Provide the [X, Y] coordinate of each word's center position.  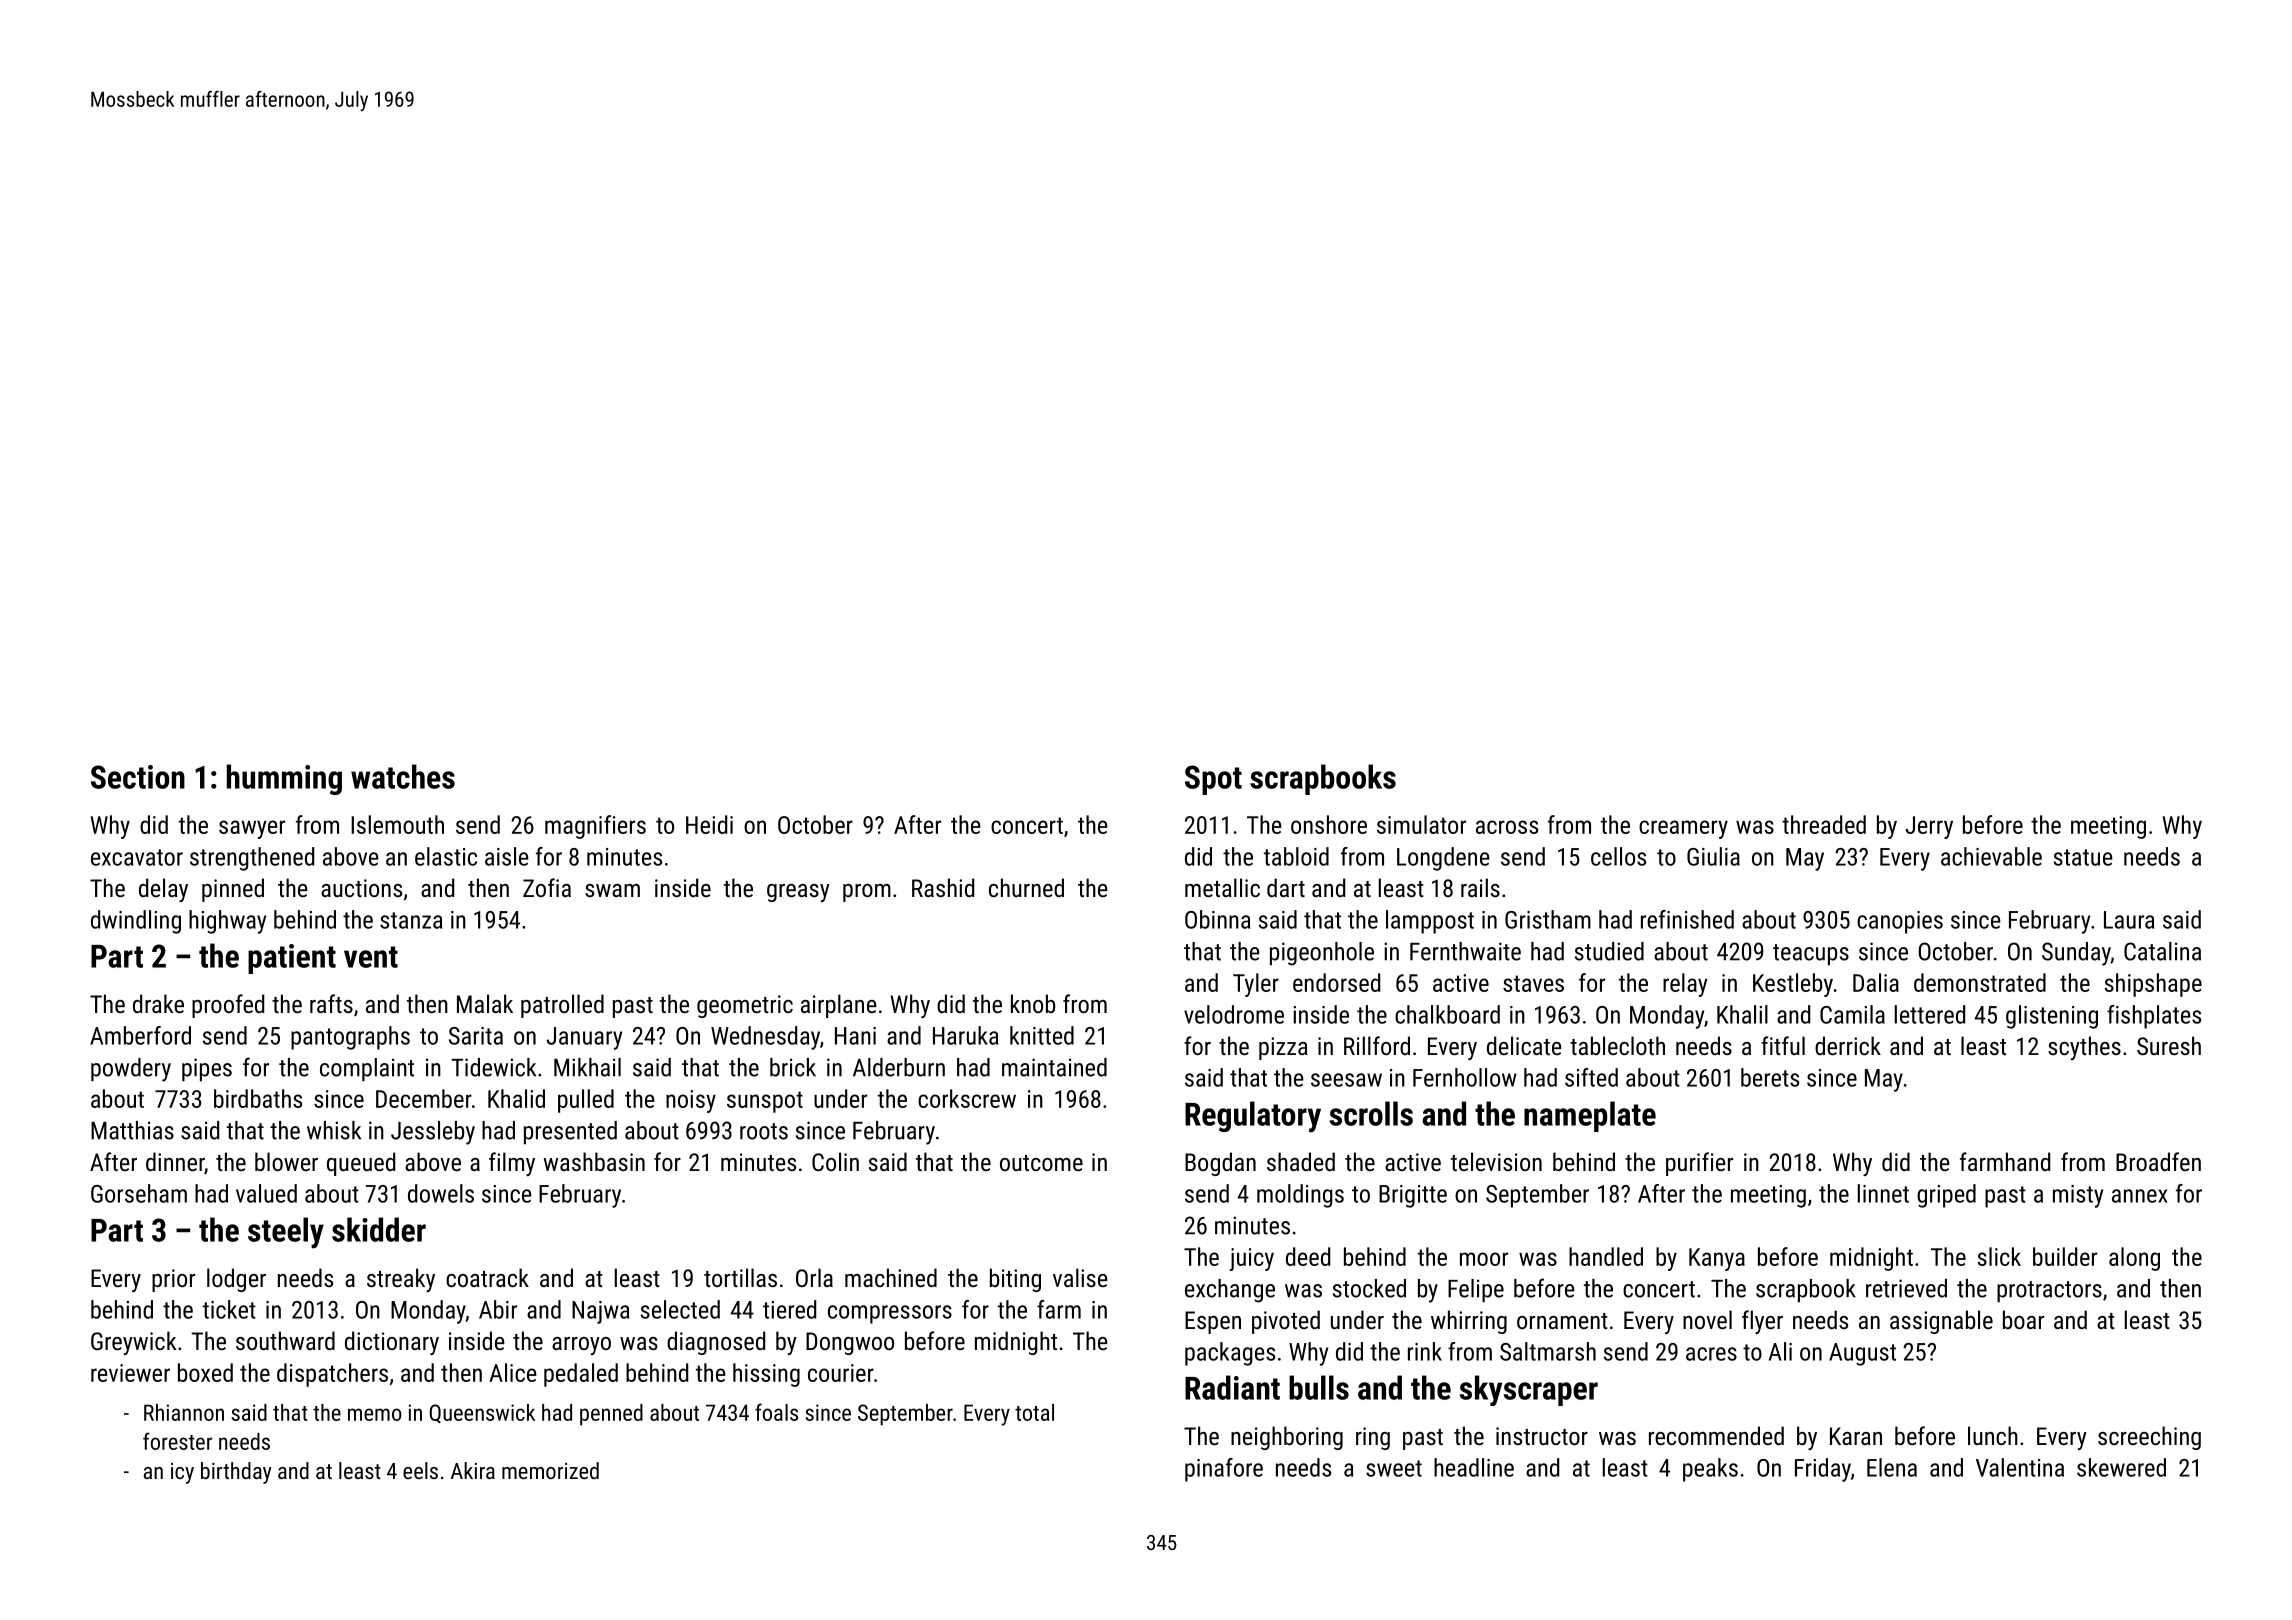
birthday [236, 1473]
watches [403, 776]
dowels [441, 1193]
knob [1033, 1003]
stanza [411, 920]
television [1496, 1161]
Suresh [2169, 1045]
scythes [2084, 1048]
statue [2083, 857]
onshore [1329, 824]
